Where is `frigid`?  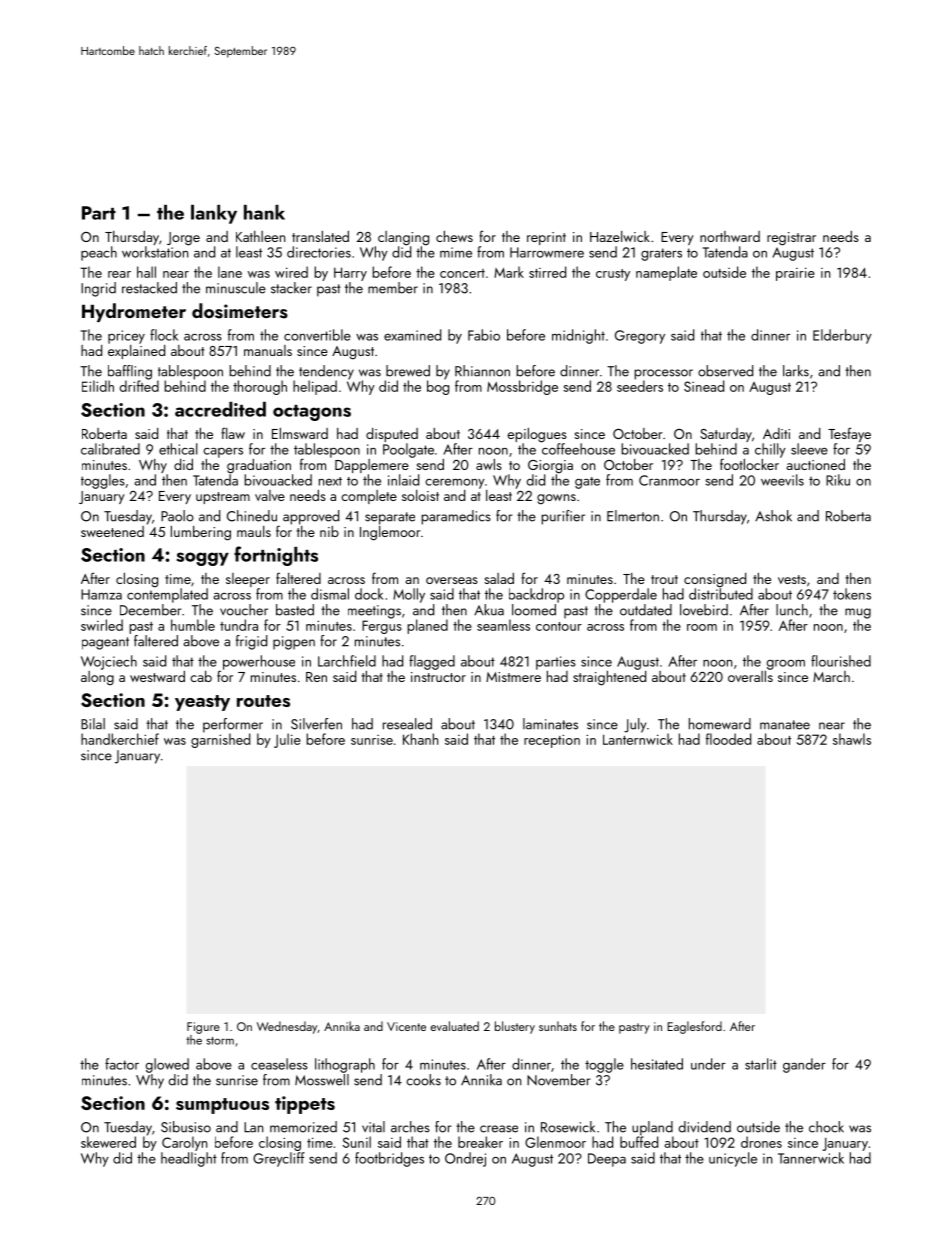
frigid is located at coordinates (251, 642).
